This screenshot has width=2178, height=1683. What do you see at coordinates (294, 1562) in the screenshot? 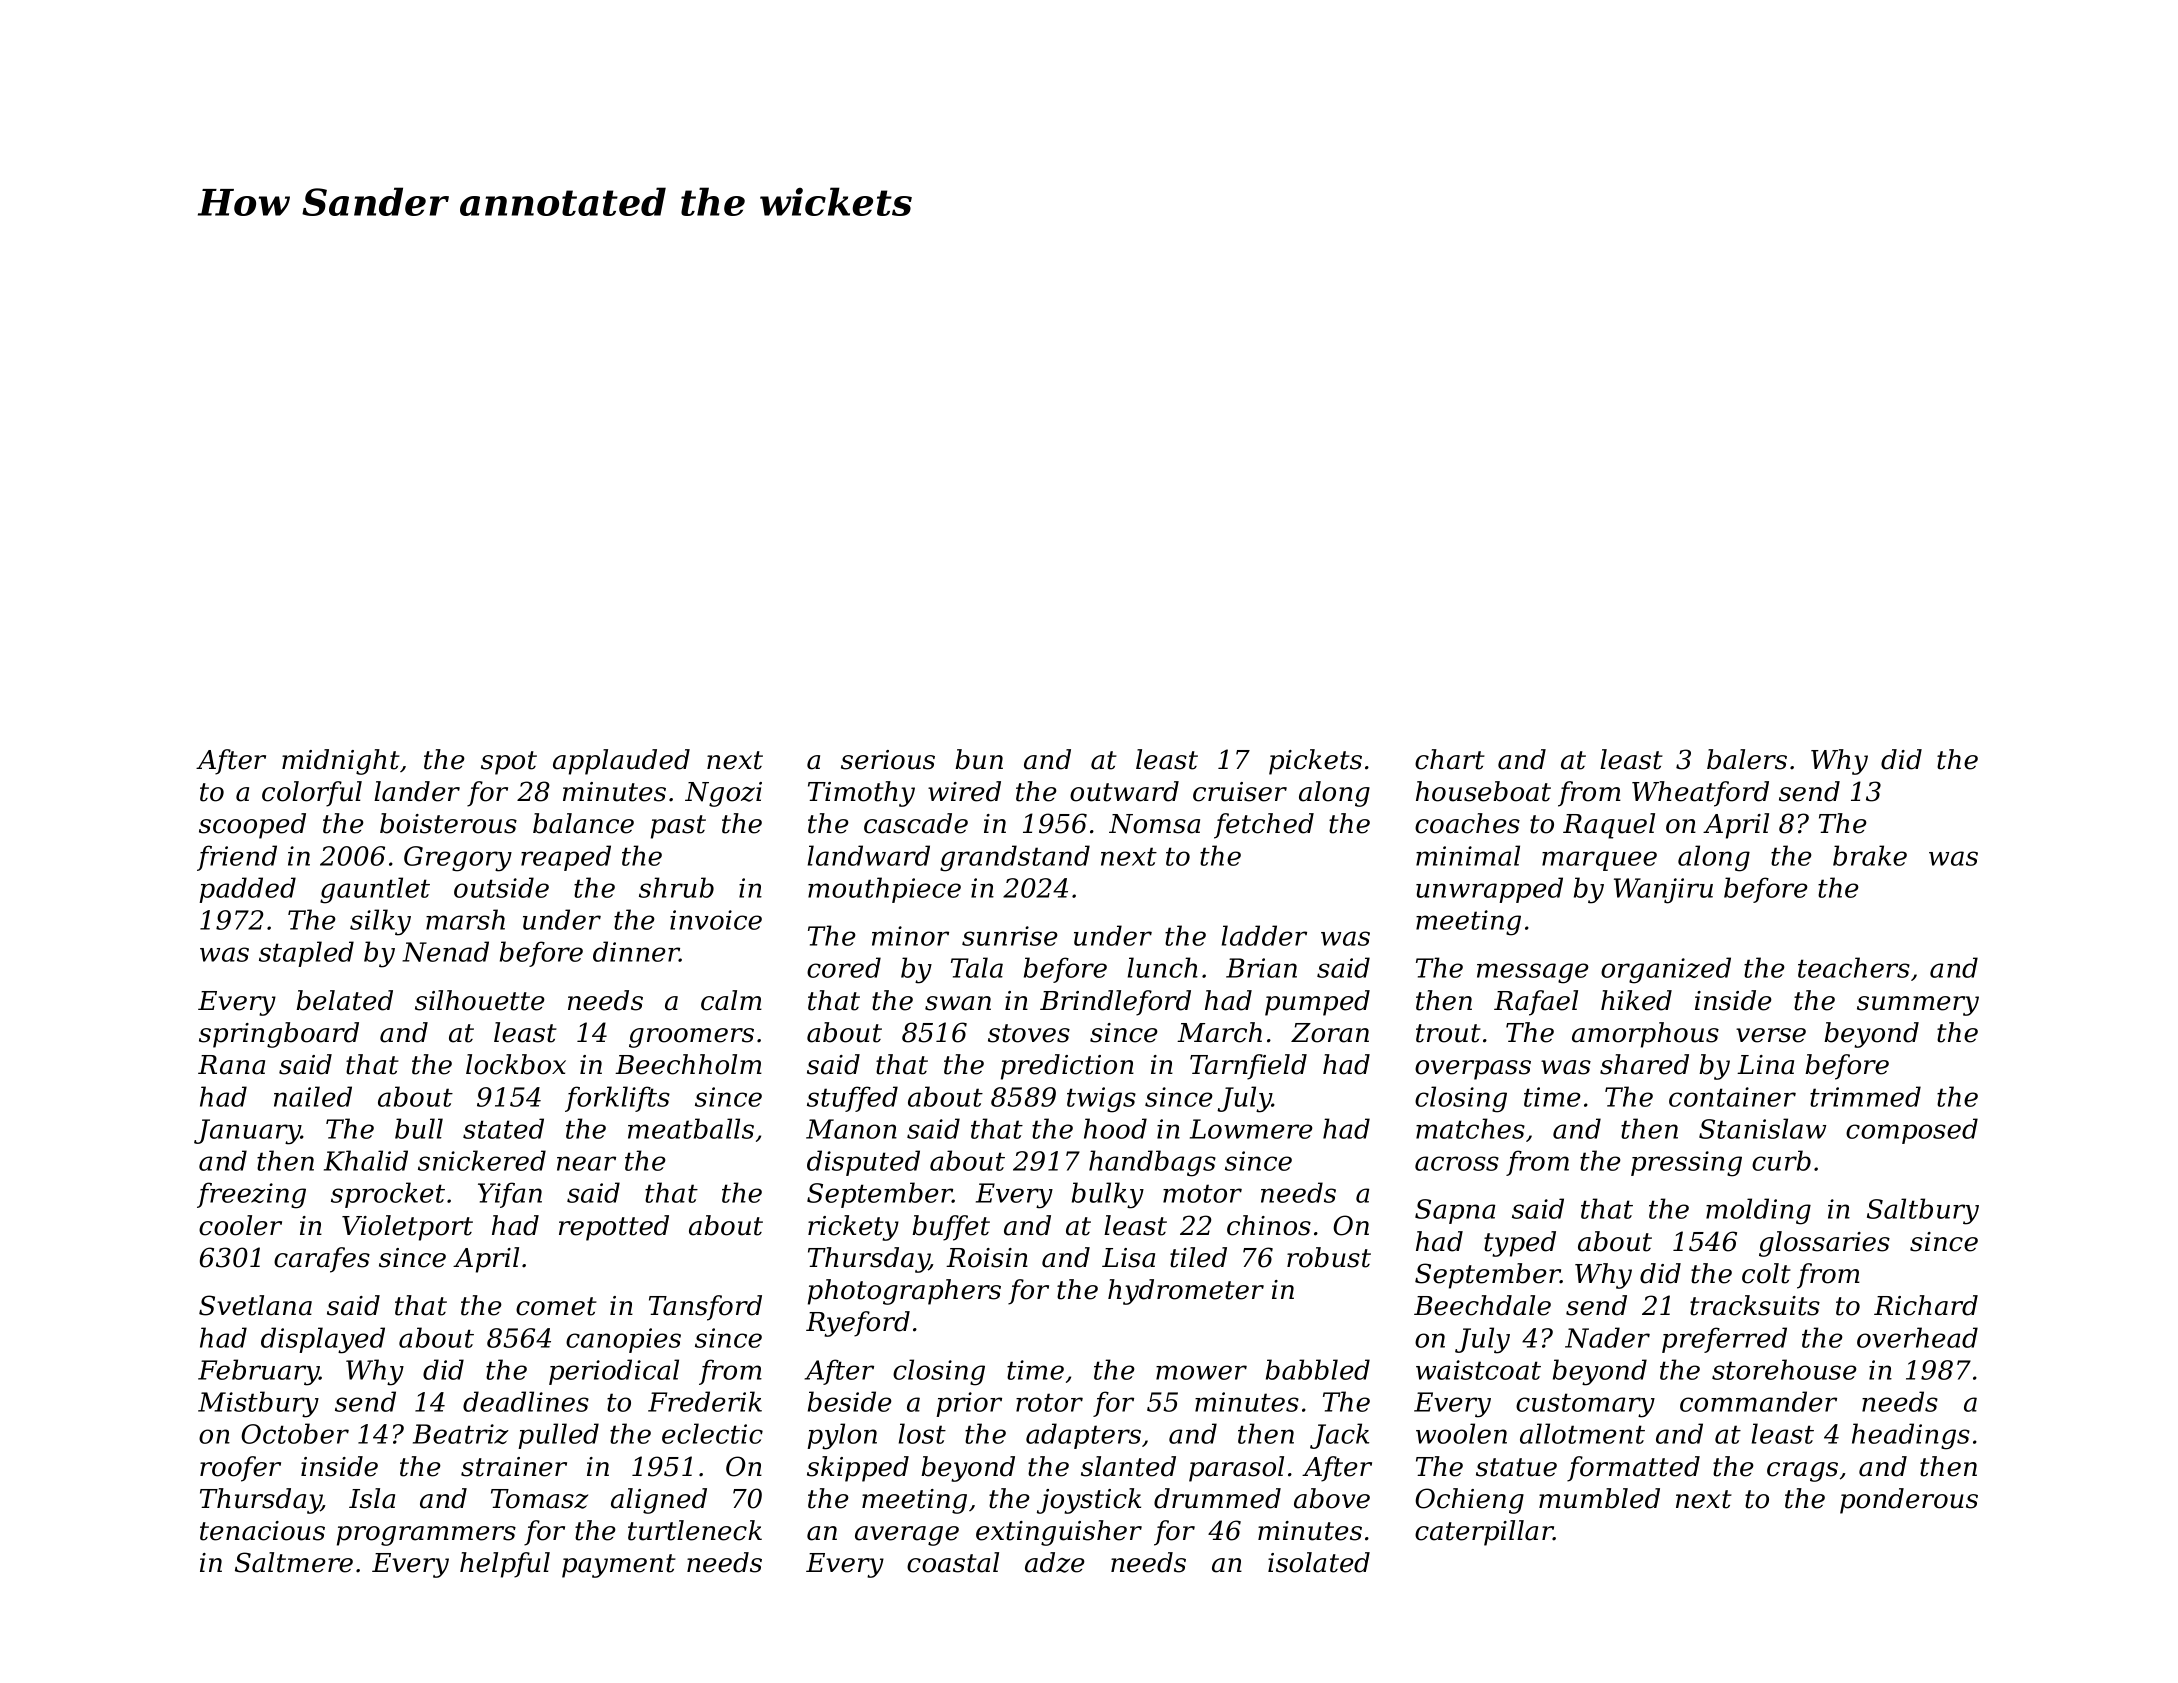
I see `Saltmere` at bounding box center [294, 1562].
